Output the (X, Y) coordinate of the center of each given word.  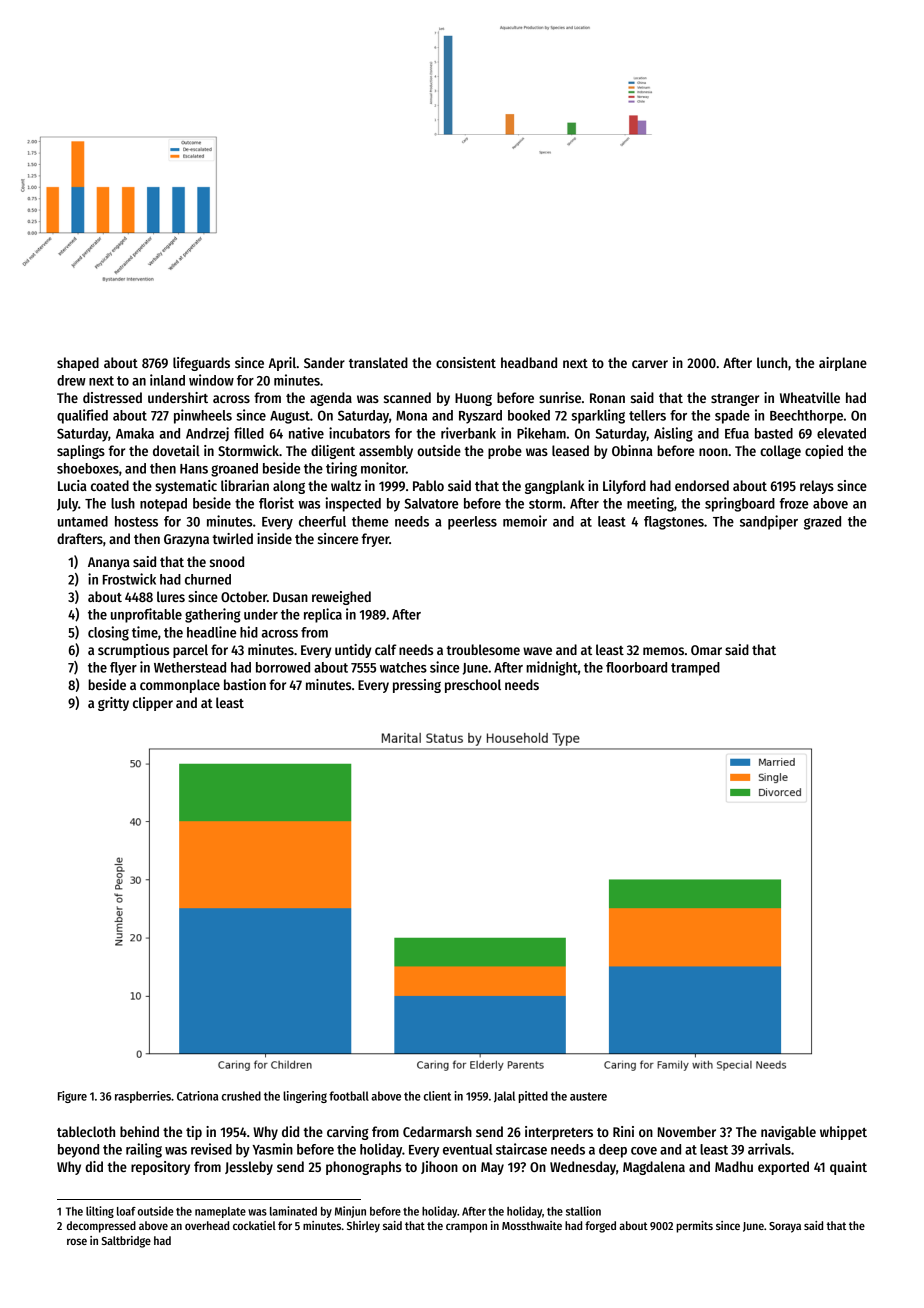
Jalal (504, 1096)
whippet (843, 1133)
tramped (695, 669)
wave (537, 651)
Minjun (350, 1212)
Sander (324, 362)
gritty (113, 704)
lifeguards (201, 364)
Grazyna (186, 540)
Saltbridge (126, 1242)
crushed (241, 1096)
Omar (706, 650)
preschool (473, 686)
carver (650, 364)
